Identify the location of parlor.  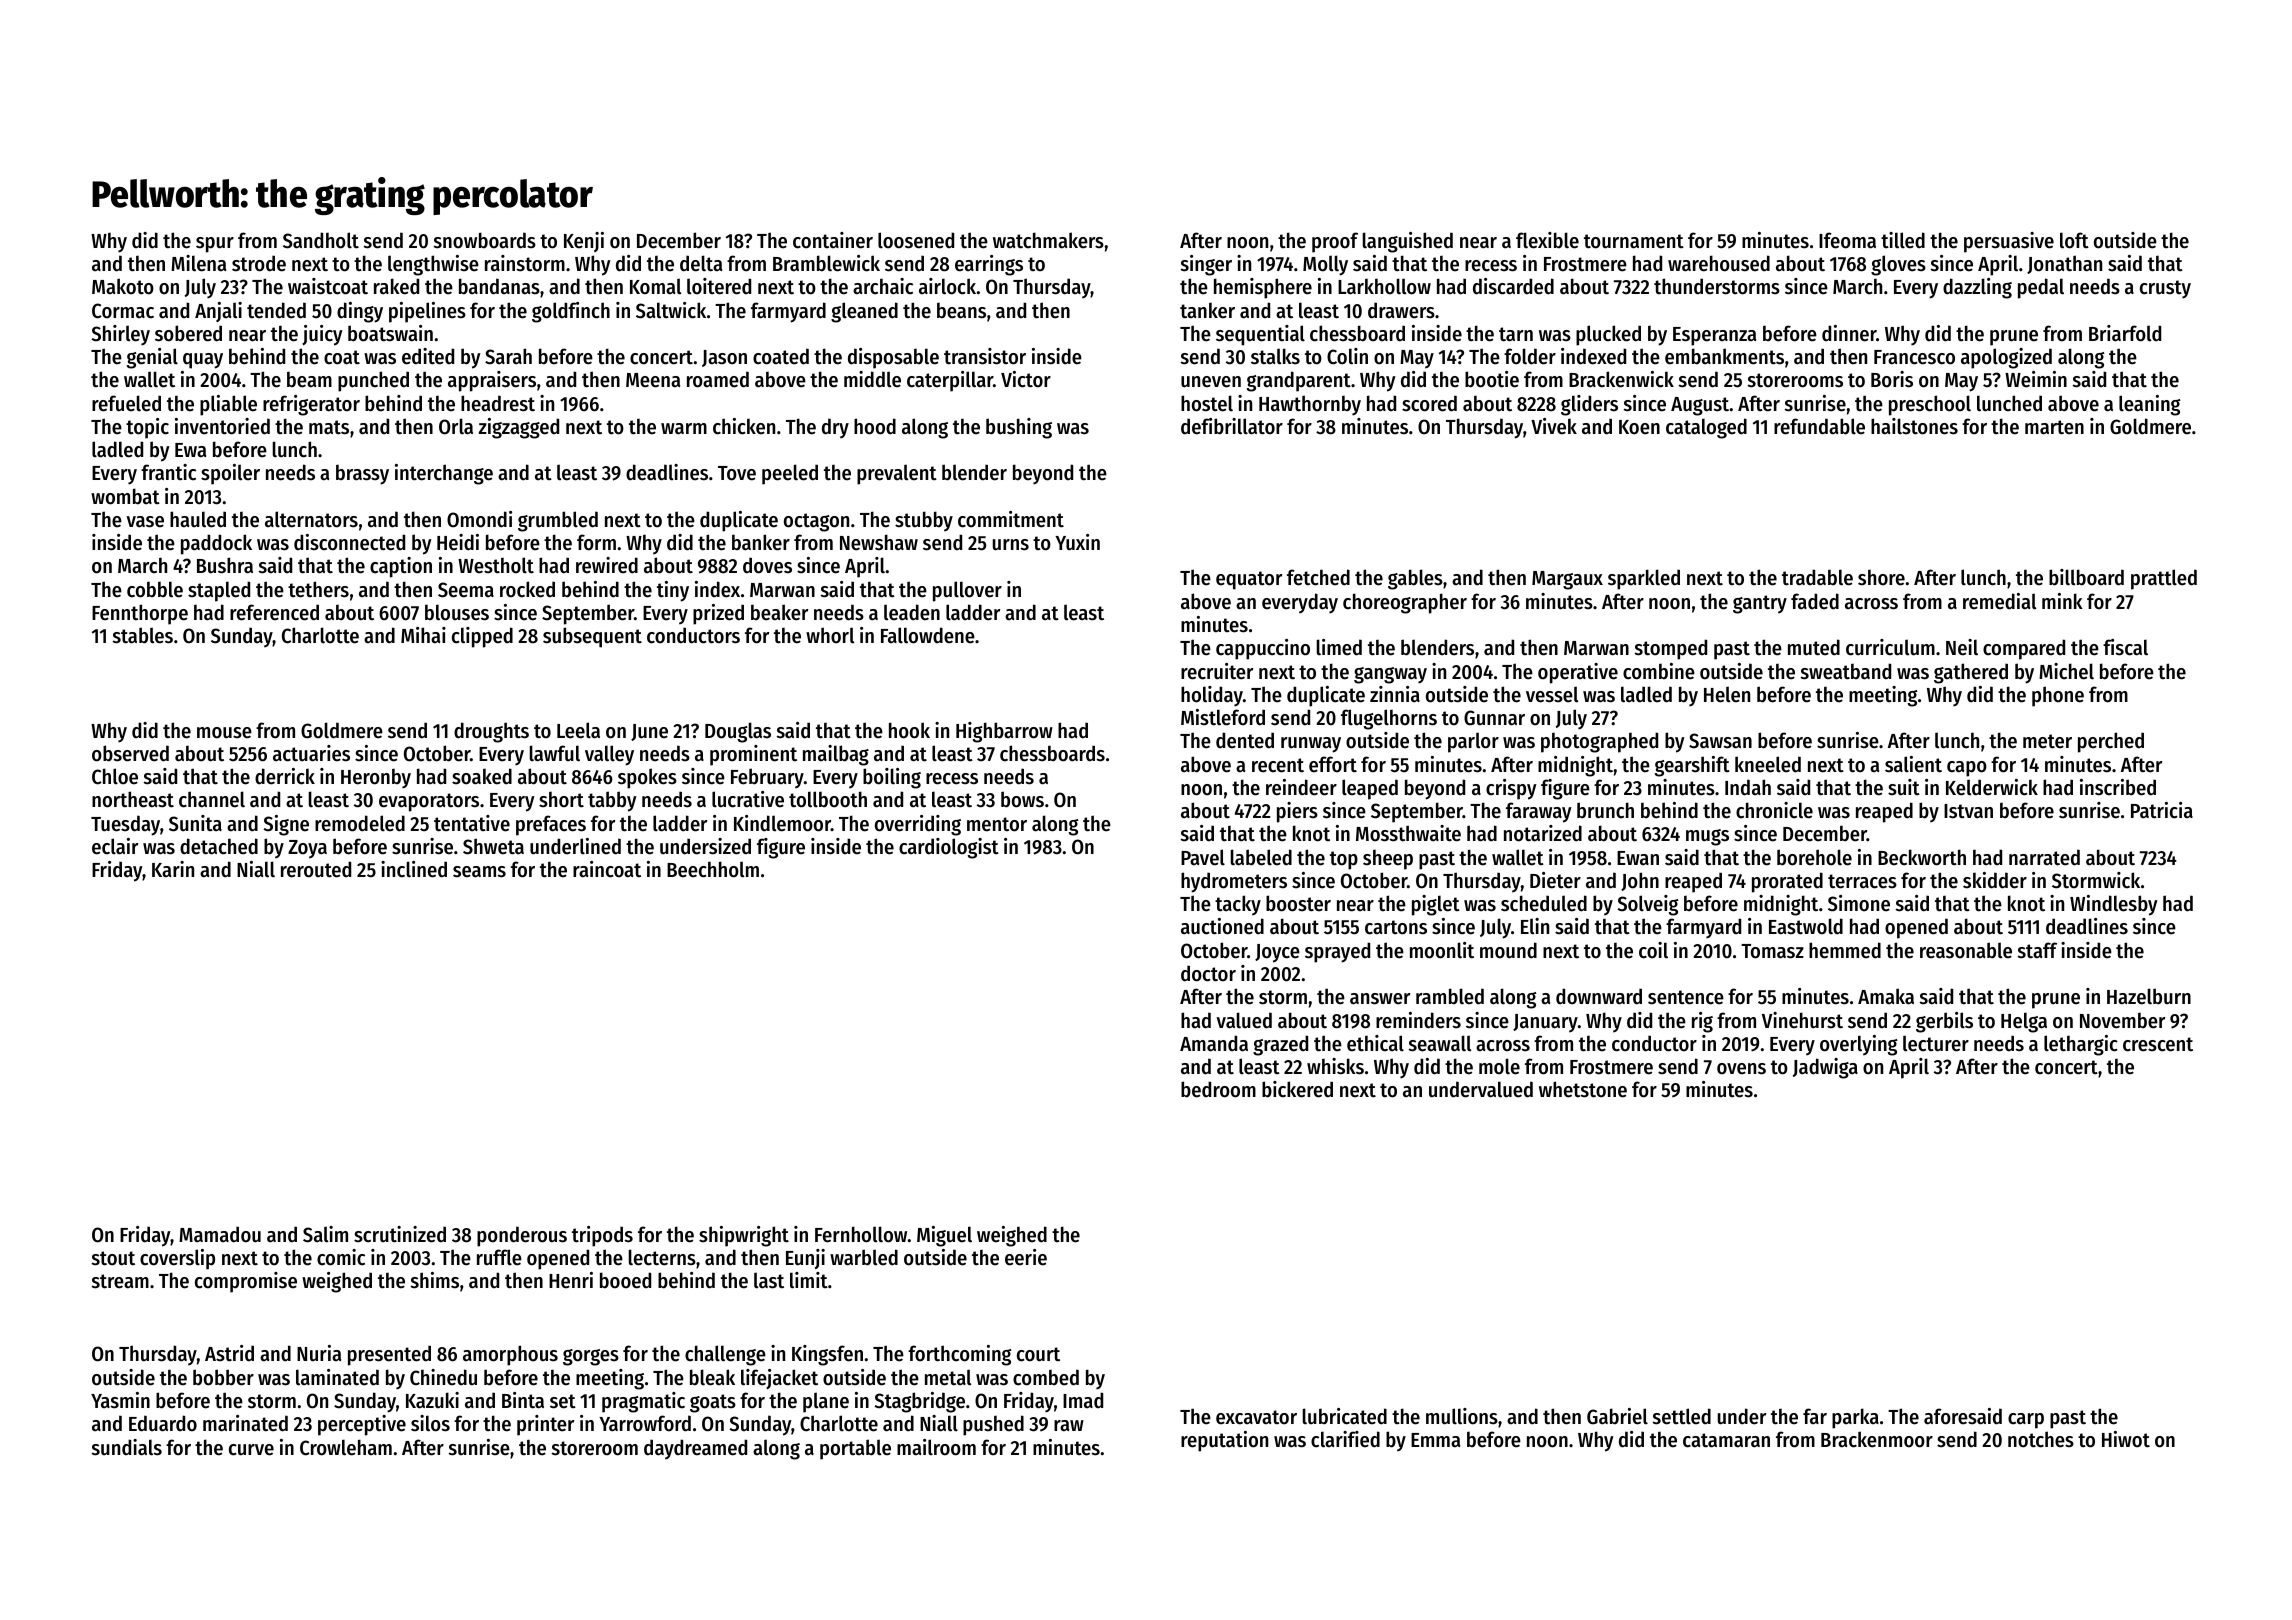
(1473, 742).
